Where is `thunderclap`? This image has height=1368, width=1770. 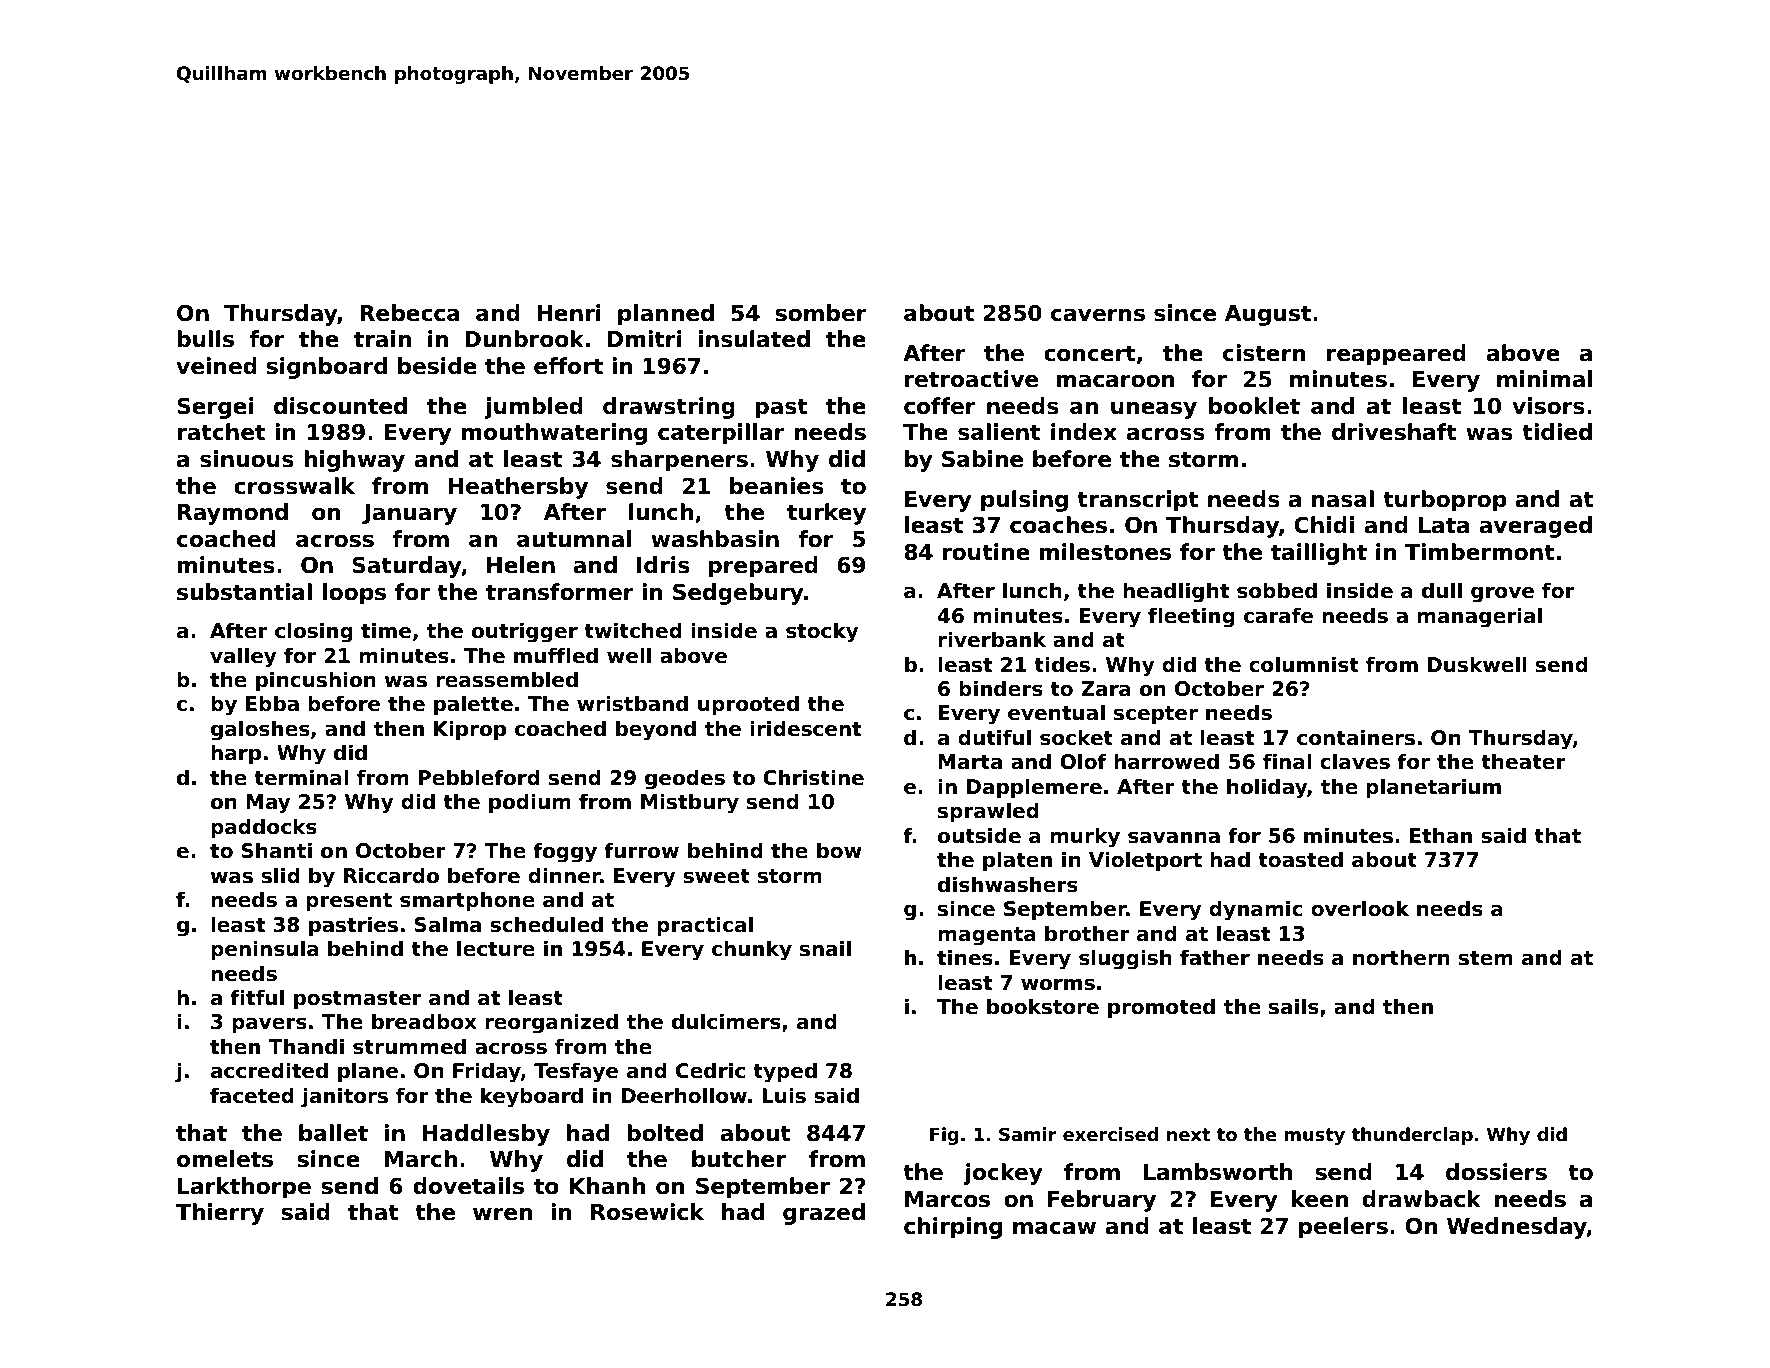 thunderclap is located at coordinates (1412, 1136).
